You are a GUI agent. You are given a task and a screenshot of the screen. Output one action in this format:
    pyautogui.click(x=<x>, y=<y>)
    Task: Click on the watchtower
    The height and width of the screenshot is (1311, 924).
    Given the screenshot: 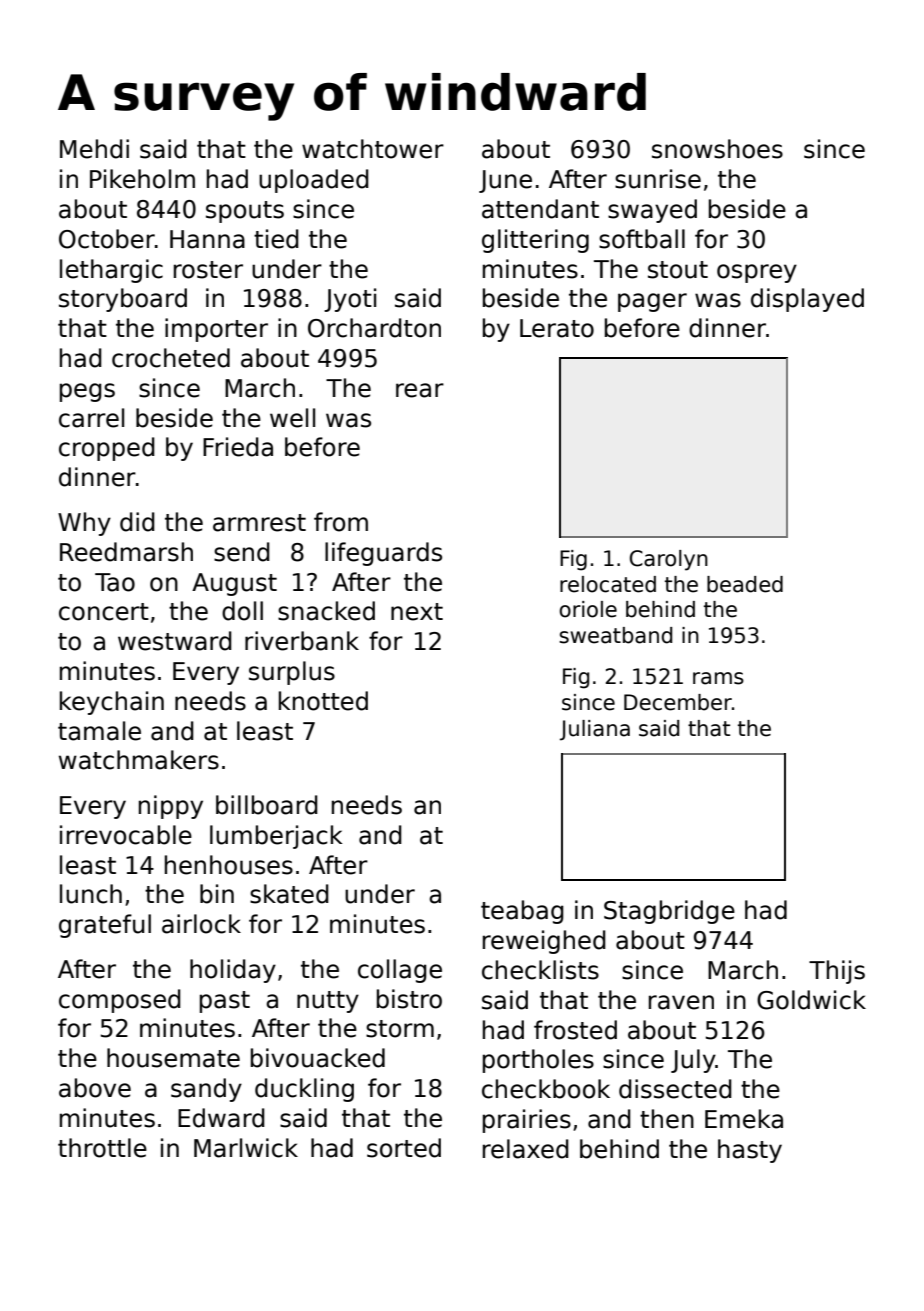 What is the action you would take?
    pyautogui.click(x=373, y=149)
